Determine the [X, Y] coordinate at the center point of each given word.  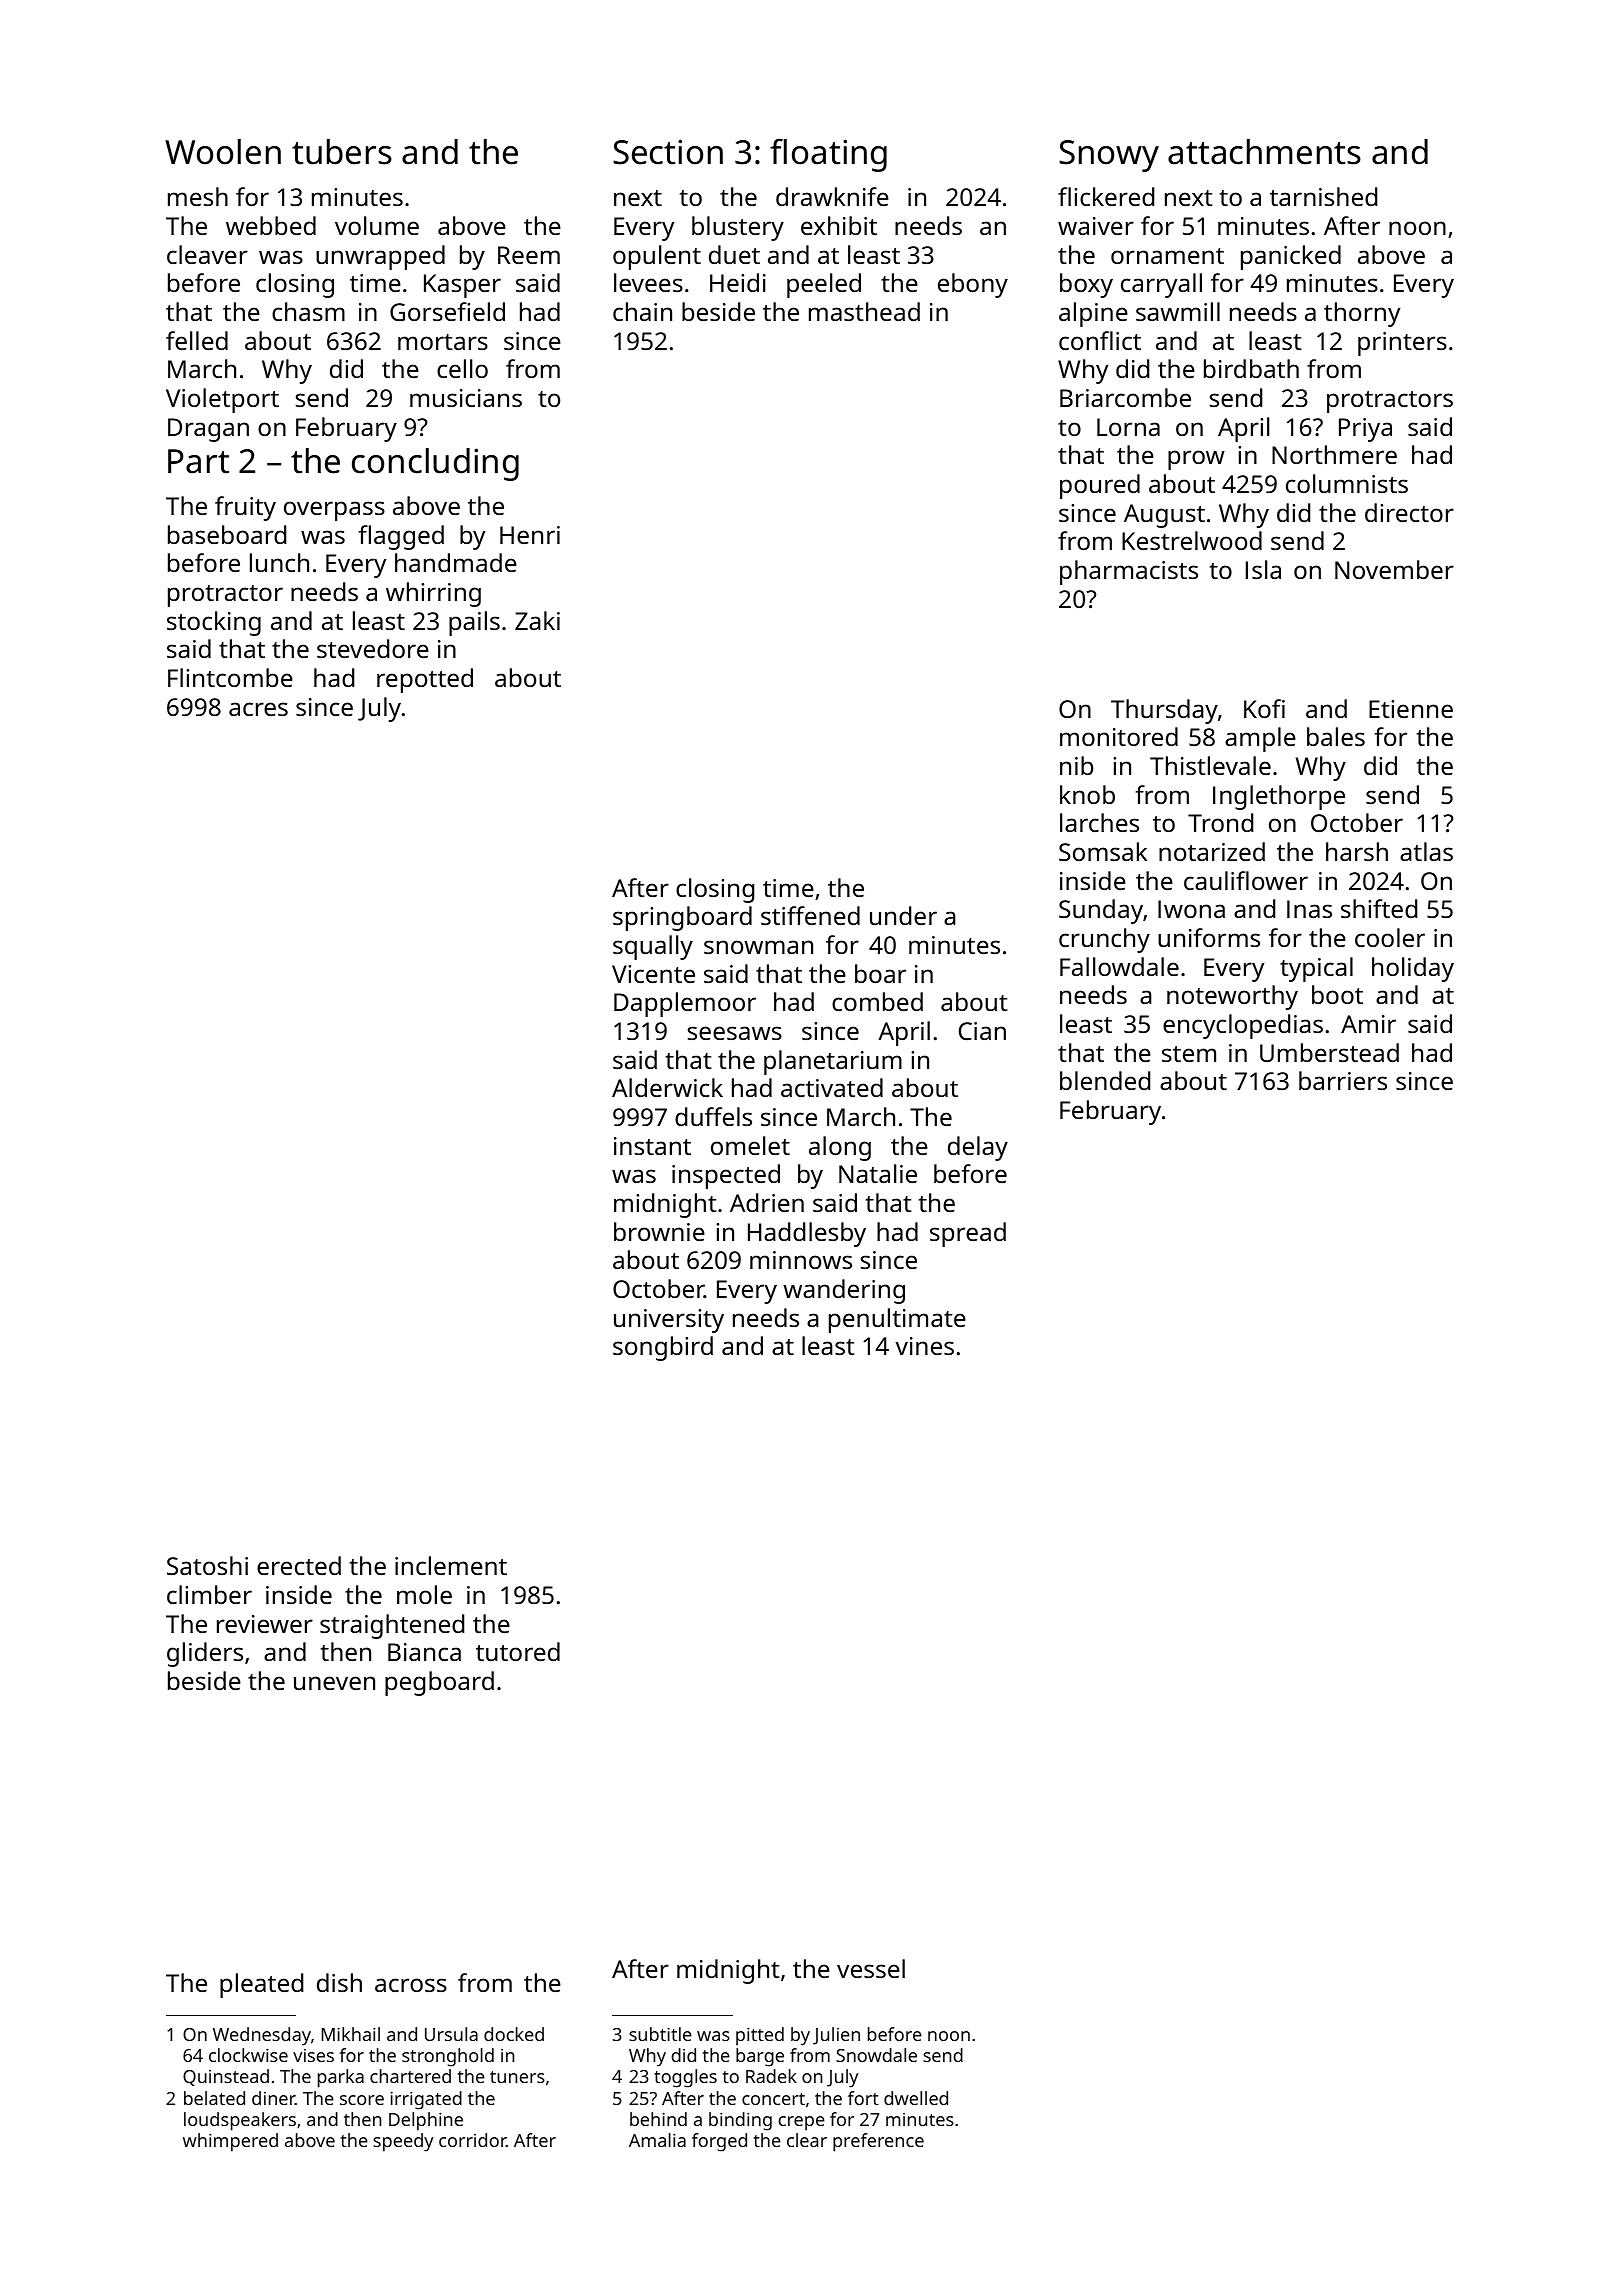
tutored [518, 1651]
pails [474, 623]
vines [924, 1346]
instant [652, 1146]
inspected [726, 1176]
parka [341, 2078]
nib [1076, 765]
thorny [1362, 314]
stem [1189, 1054]
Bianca [424, 1652]
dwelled [916, 2098]
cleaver [207, 254]
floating [828, 155]
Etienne [1411, 709]
